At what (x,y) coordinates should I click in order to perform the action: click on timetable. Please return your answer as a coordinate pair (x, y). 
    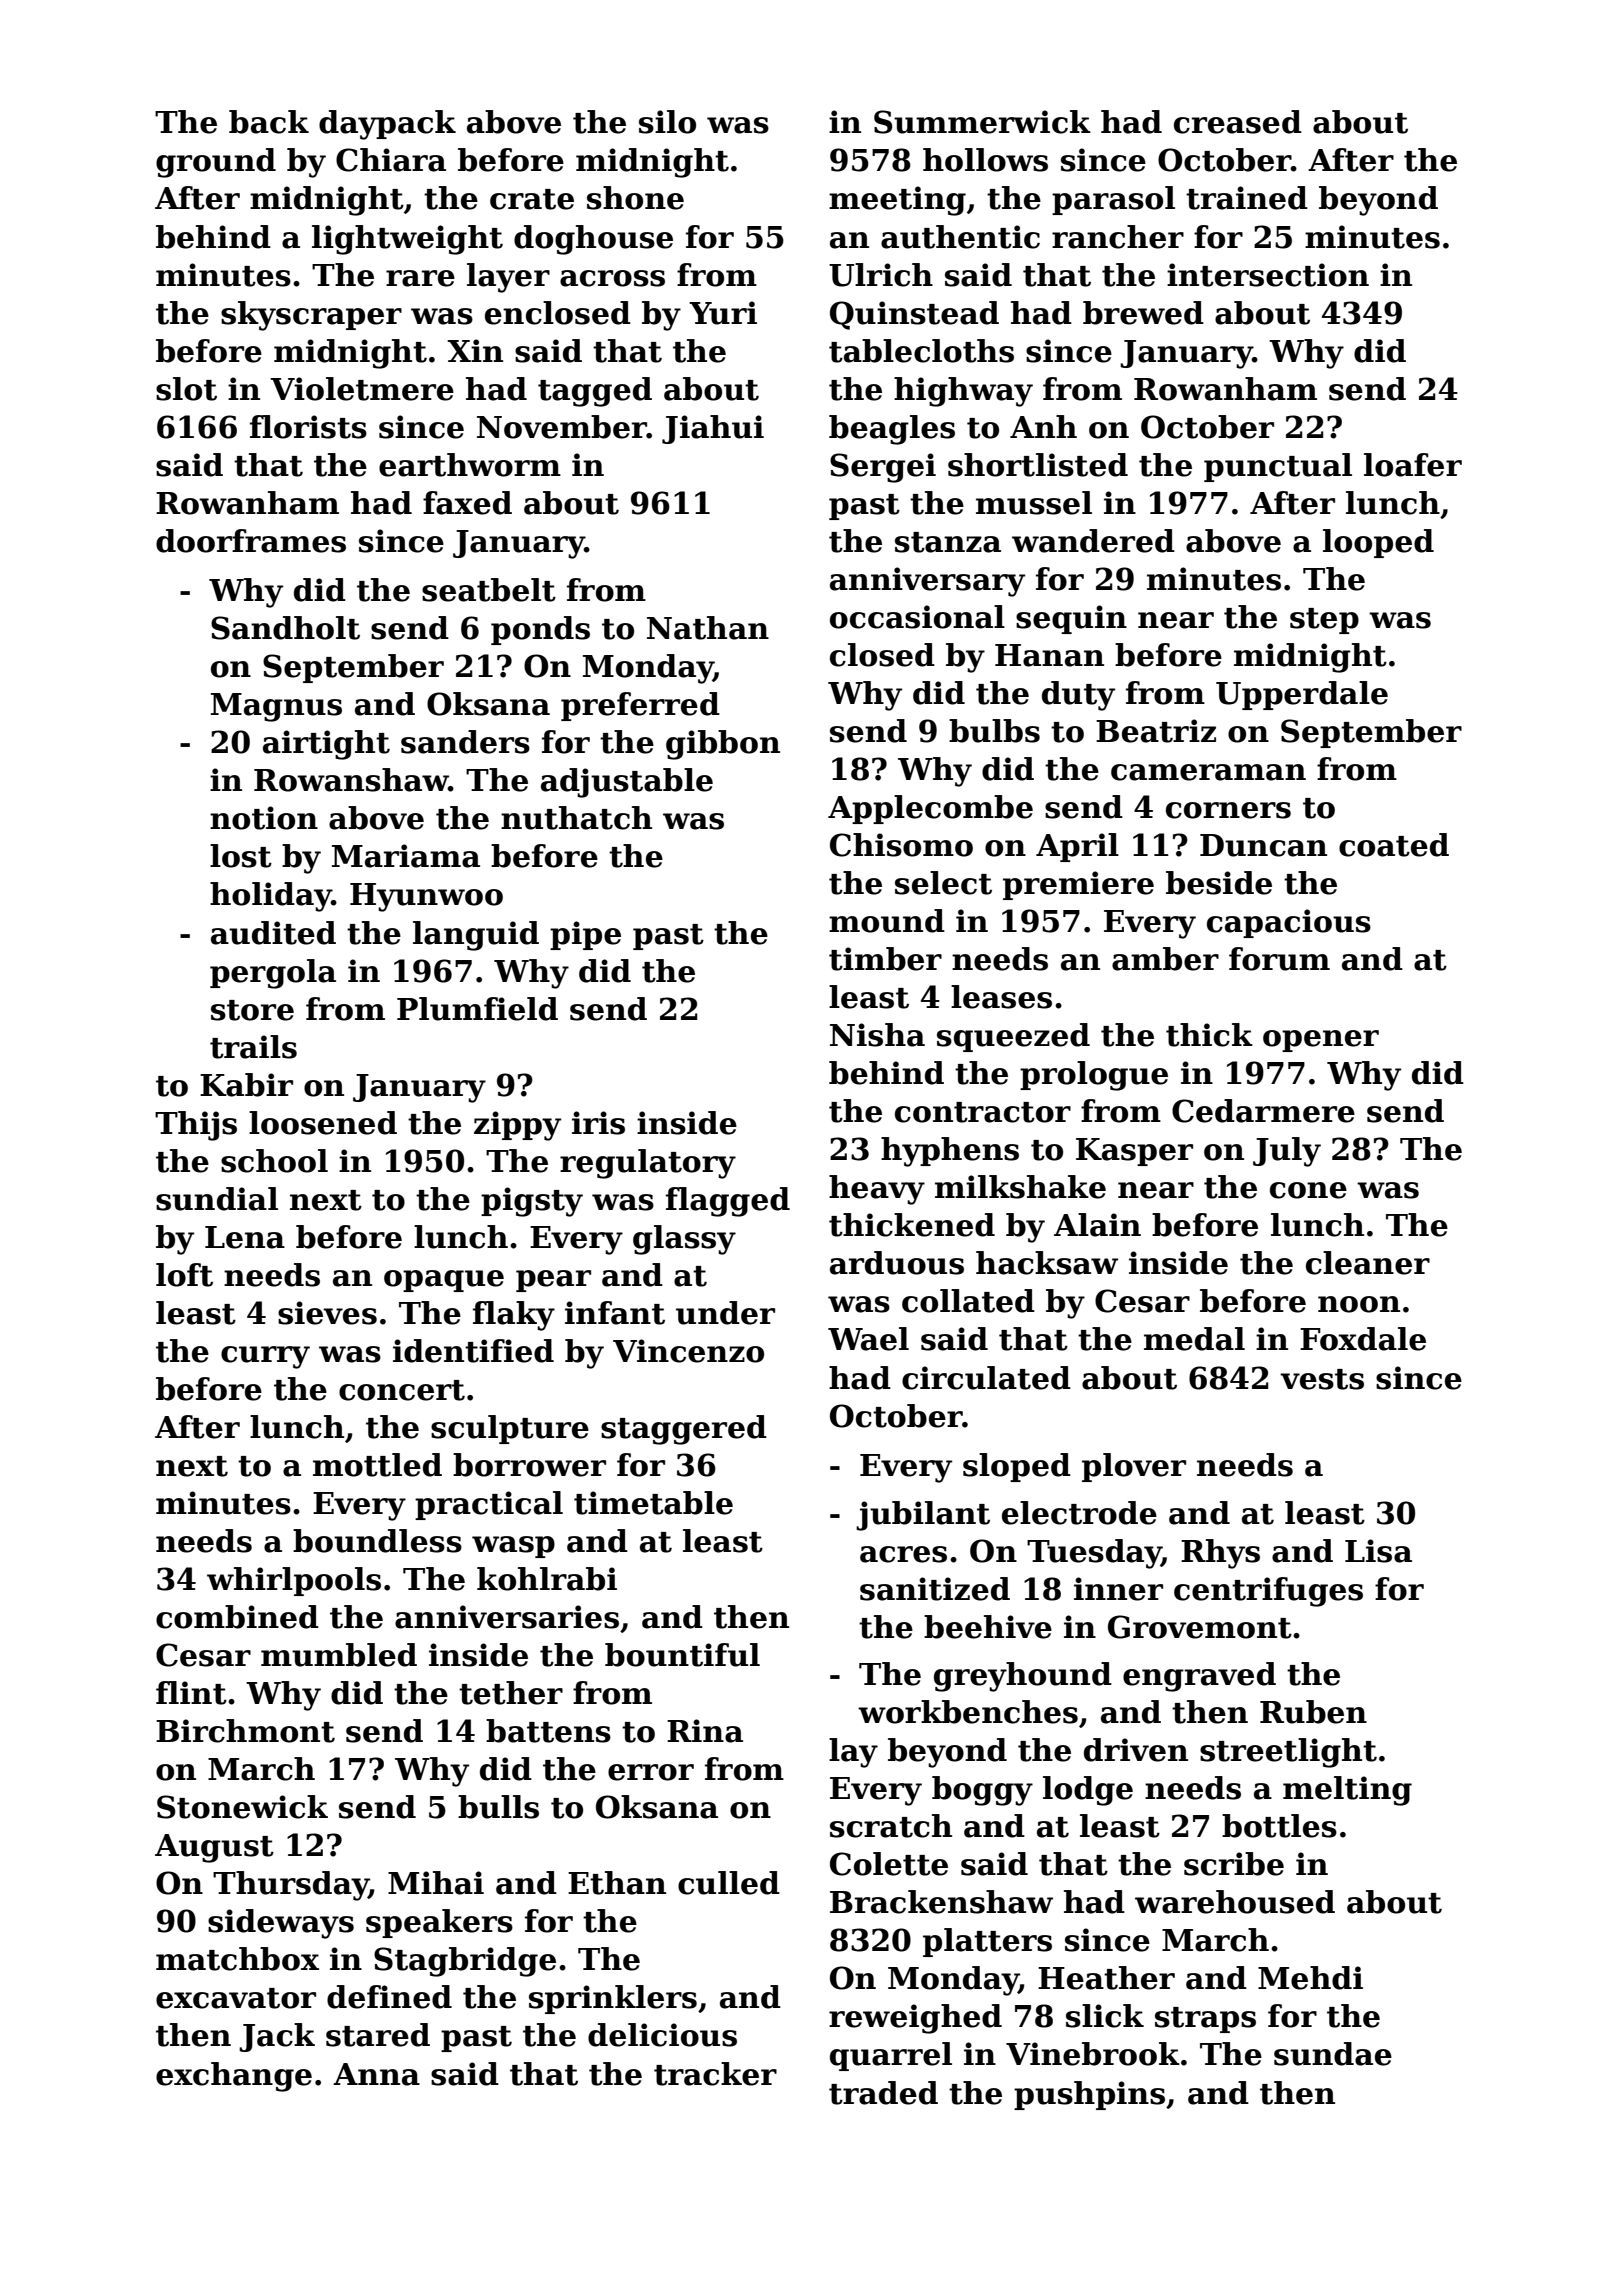
    Looking at the image, I should click on (653, 1503).
